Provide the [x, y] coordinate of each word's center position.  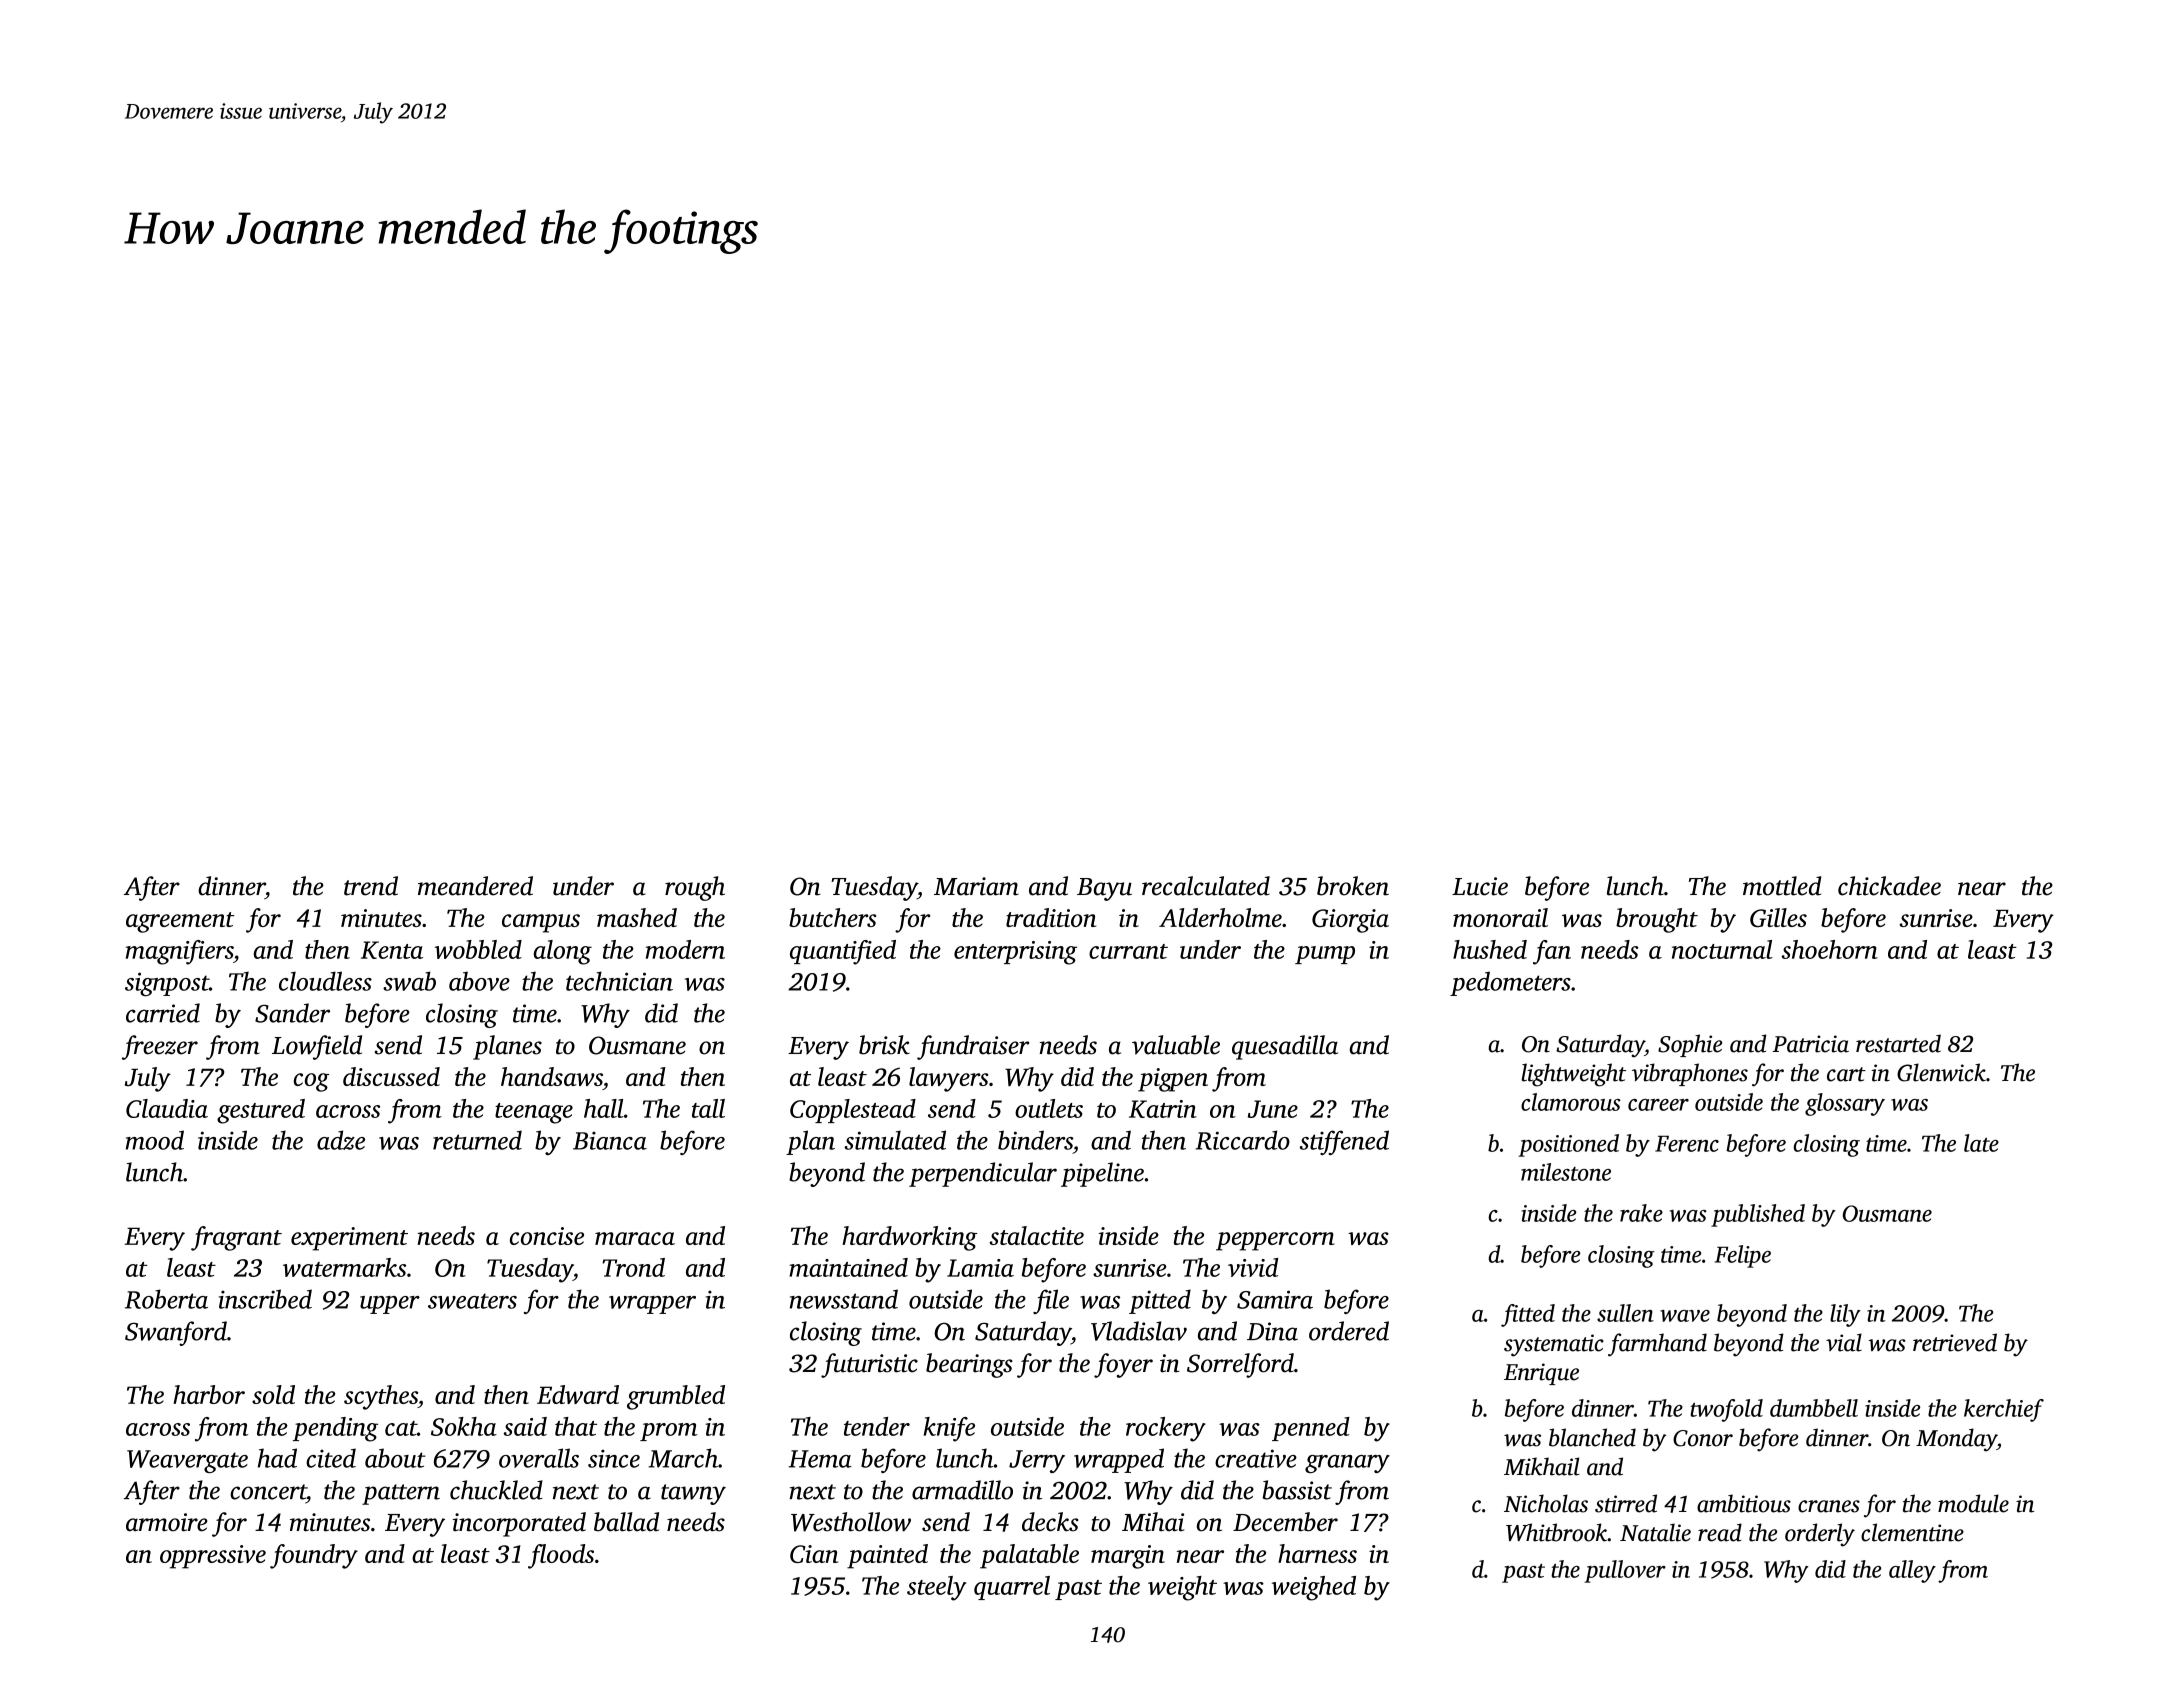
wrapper [652, 1305]
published [1758, 1215]
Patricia [1811, 1044]
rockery [1166, 1429]
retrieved [1955, 1342]
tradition [1051, 917]
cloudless [325, 981]
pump [1325, 955]
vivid [1253, 1267]
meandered [475, 886]
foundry [314, 1556]
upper [390, 1305]
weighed [1314, 1588]
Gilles [1778, 917]
